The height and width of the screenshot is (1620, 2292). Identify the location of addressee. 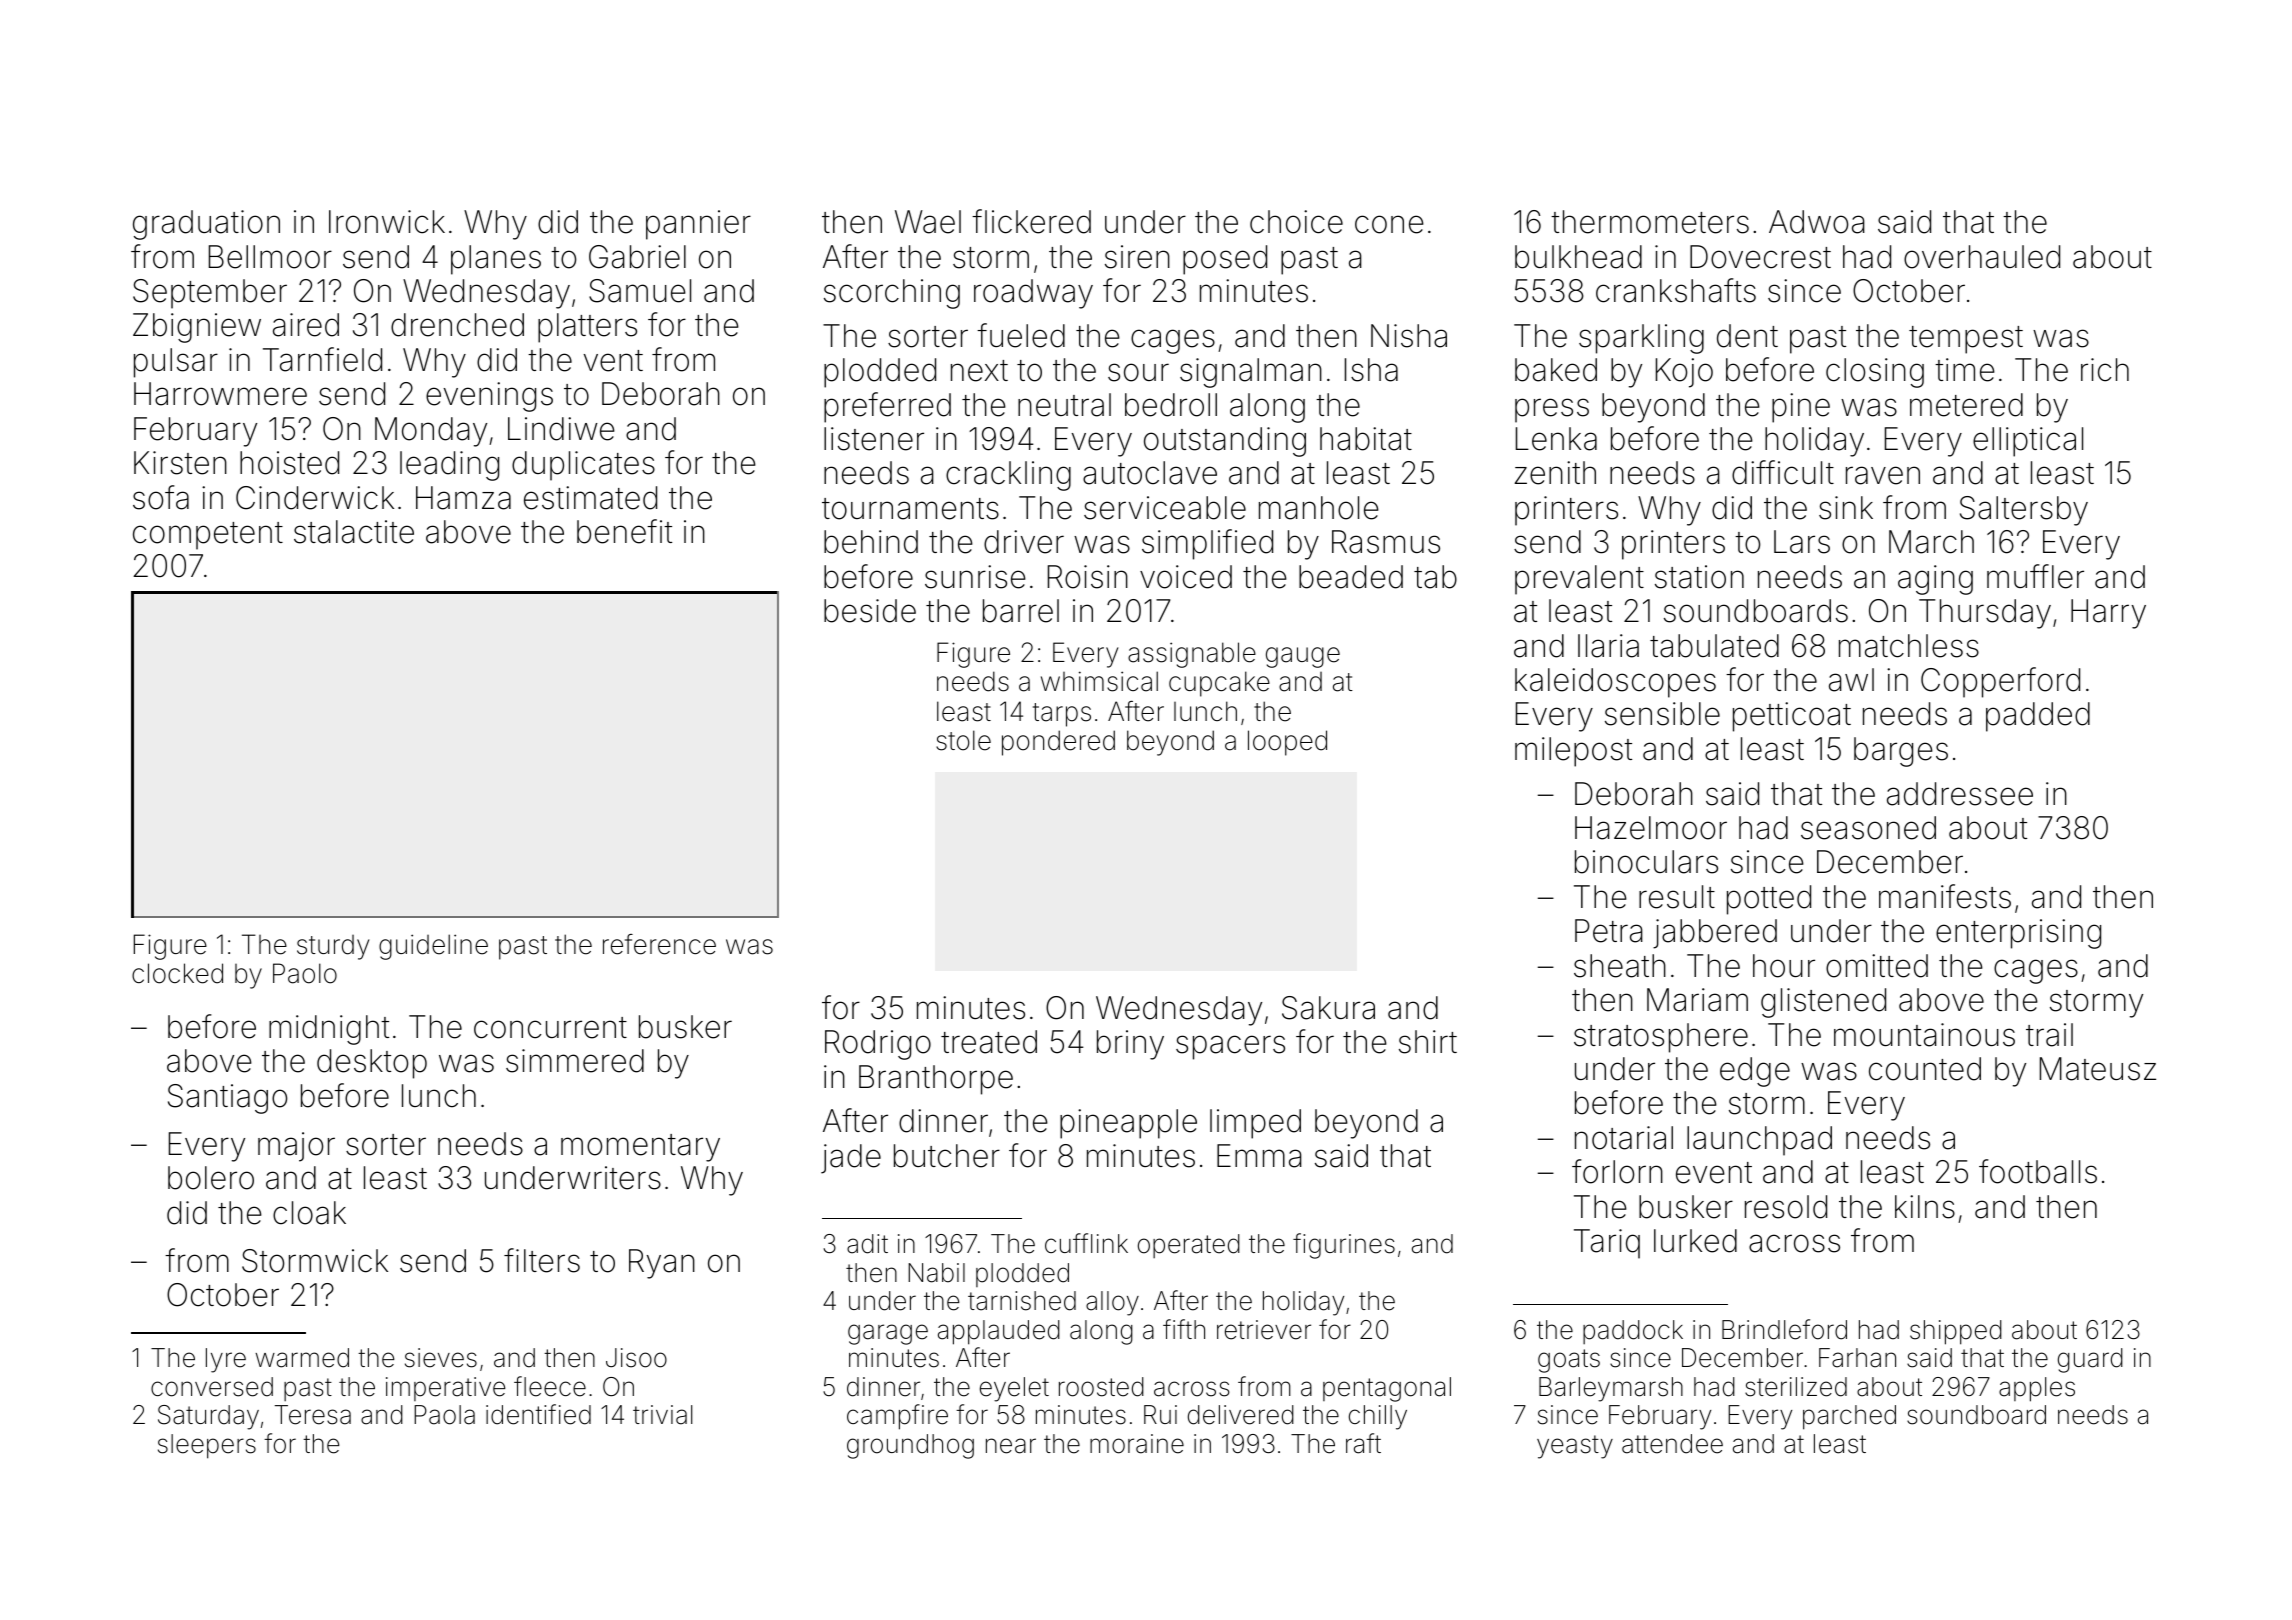
(1960, 794).
